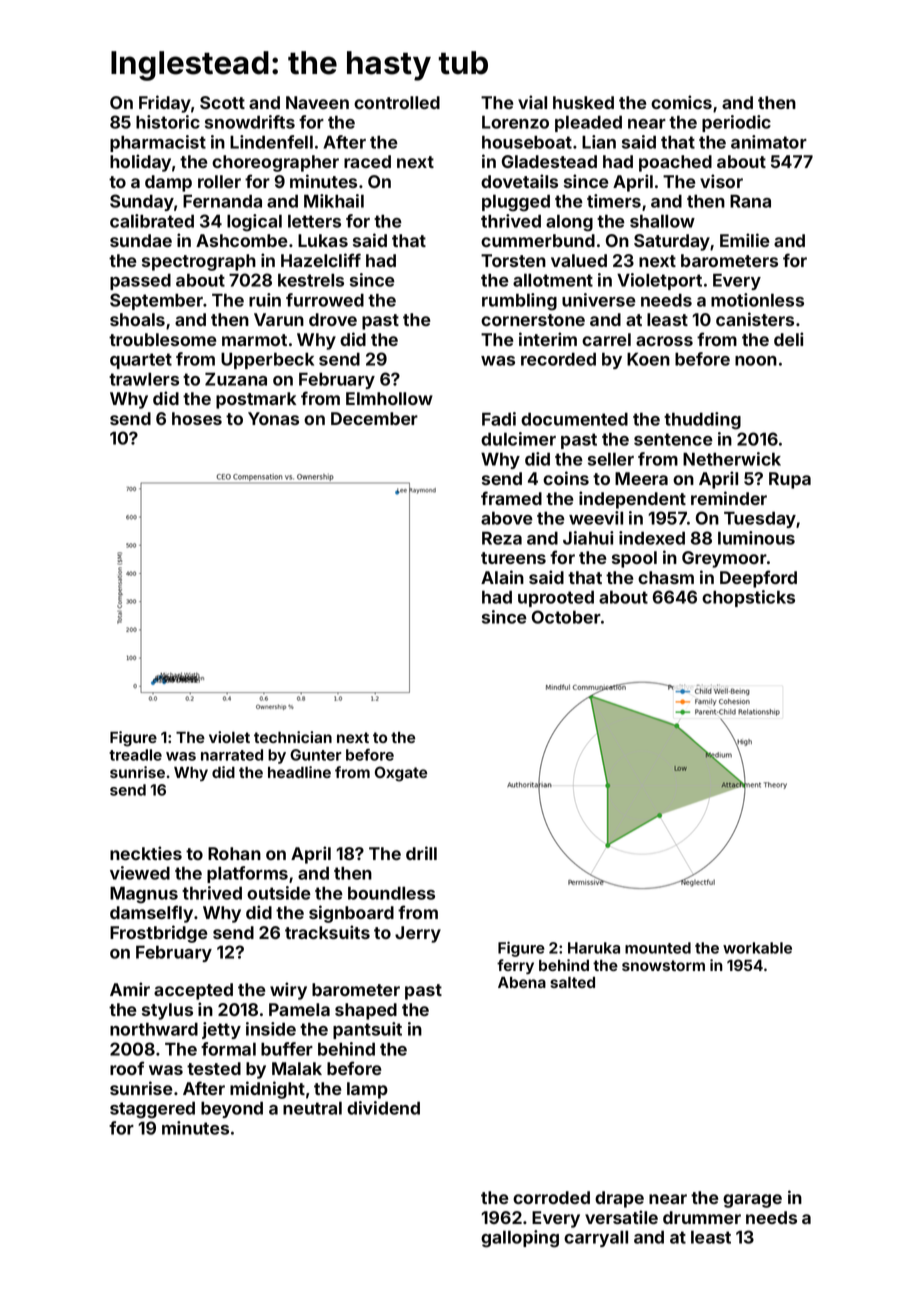  Describe the element at coordinates (389, 398) in the document. I see `Elmhollow` at that location.
